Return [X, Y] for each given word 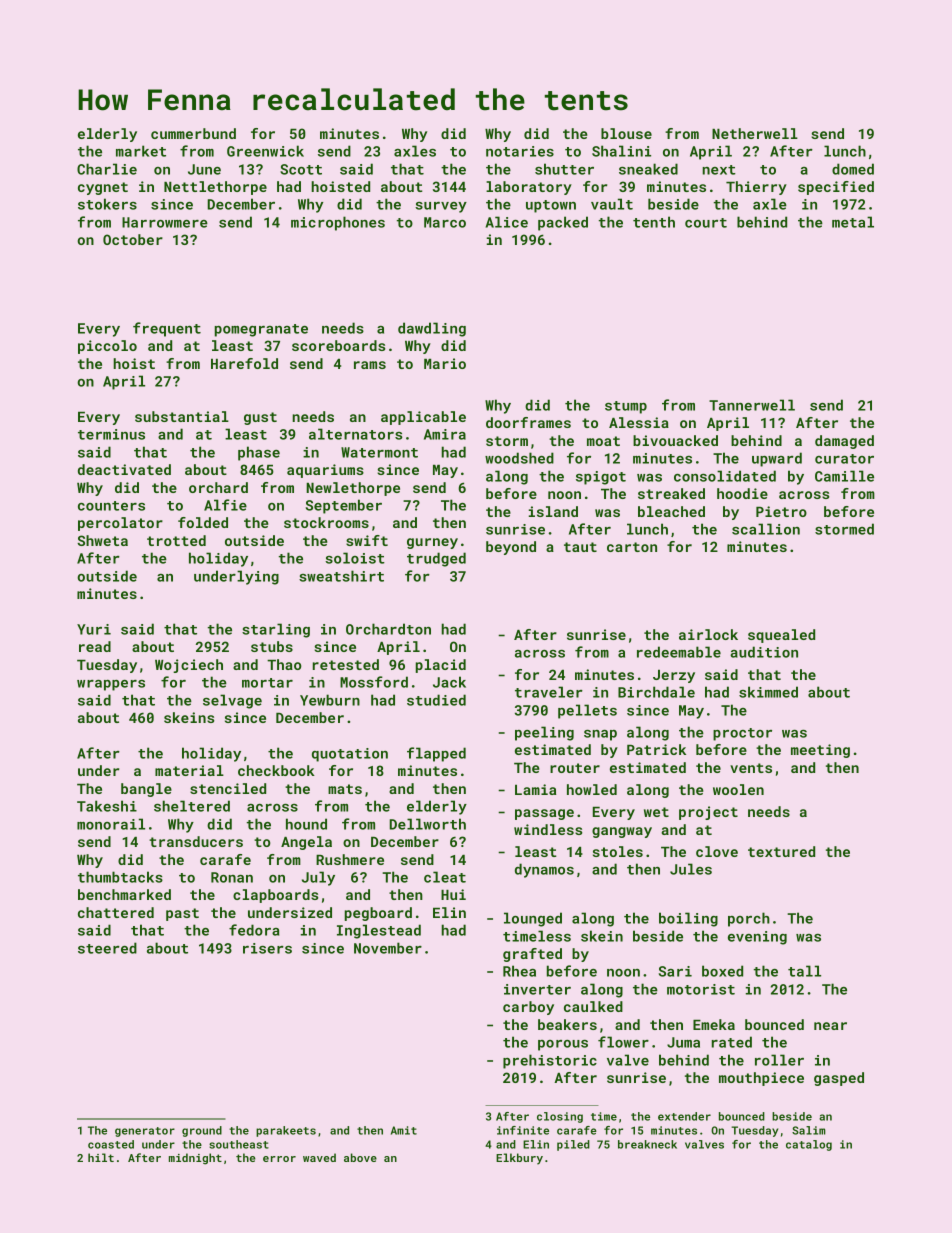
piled [573, 1145]
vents [751, 768]
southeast [239, 1144]
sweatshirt [341, 576]
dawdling [432, 329]
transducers [196, 841]
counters [111, 506]
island [553, 511]
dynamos [544, 870]
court [706, 223]
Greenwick [265, 151]
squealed [781, 636]
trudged [436, 559]
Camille [844, 476]
